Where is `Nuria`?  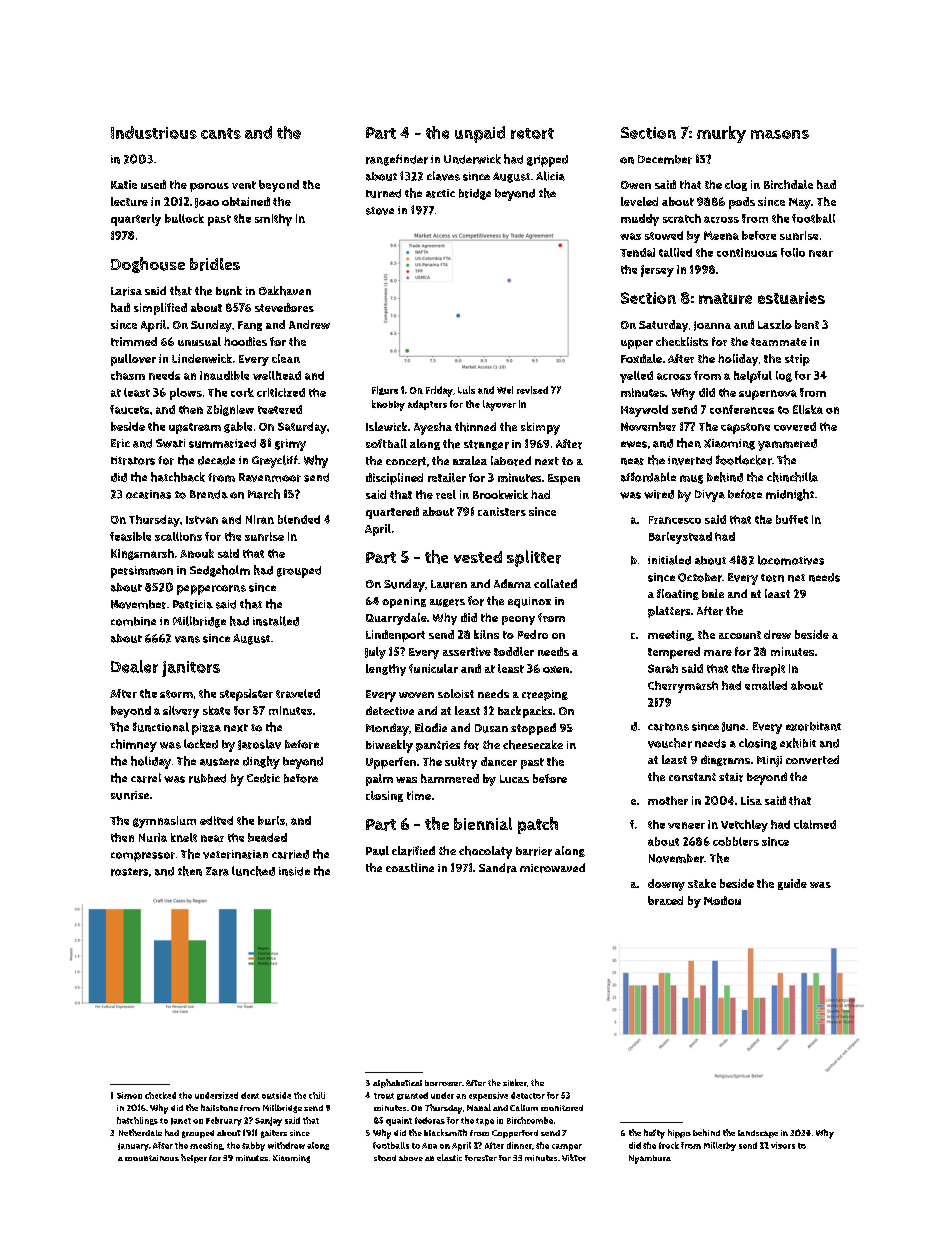
Nuria is located at coordinates (153, 837).
